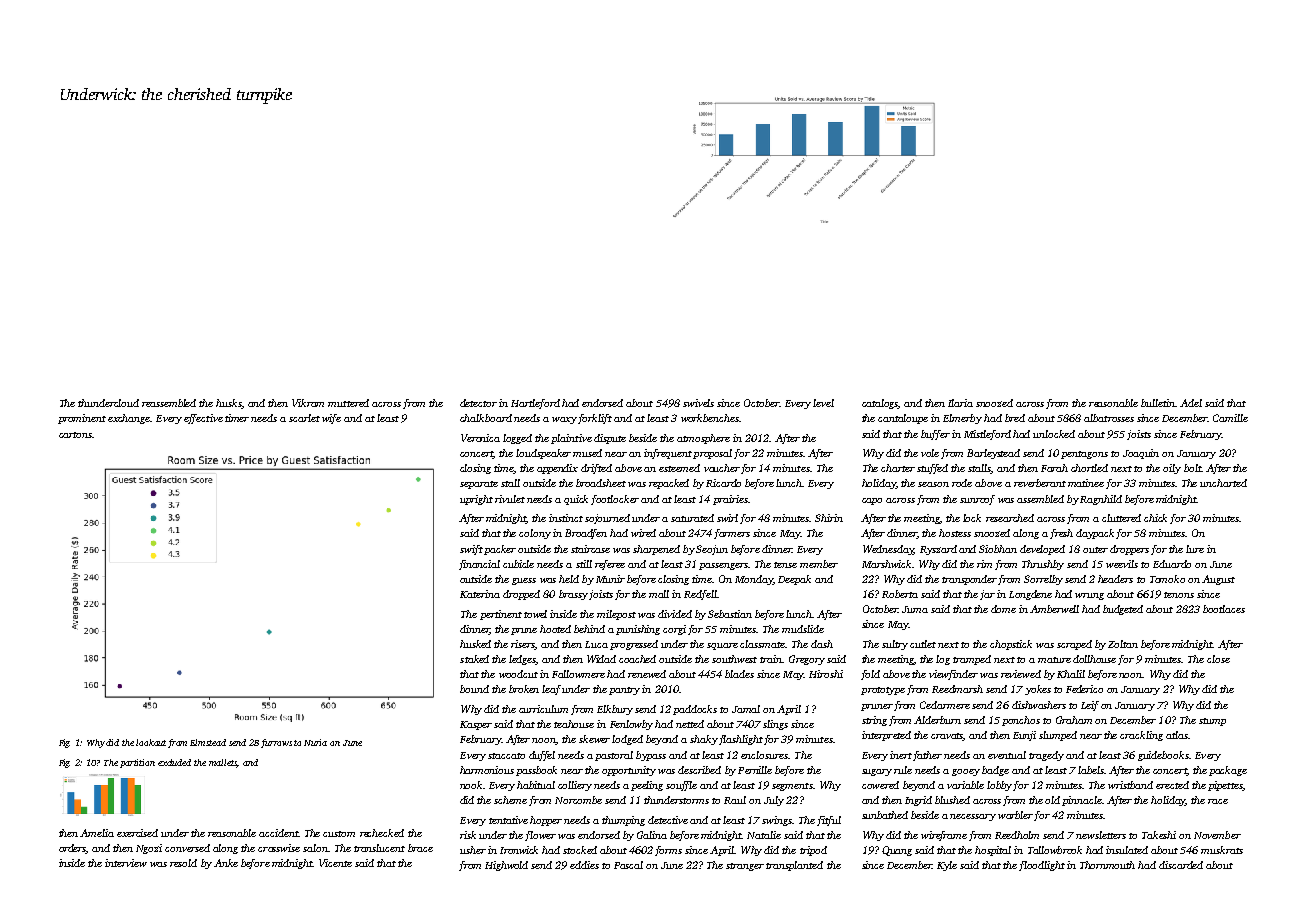 This screenshot has height=924, width=1308. What do you see at coordinates (1058, 736) in the screenshot?
I see `slumped` at bounding box center [1058, 736].
